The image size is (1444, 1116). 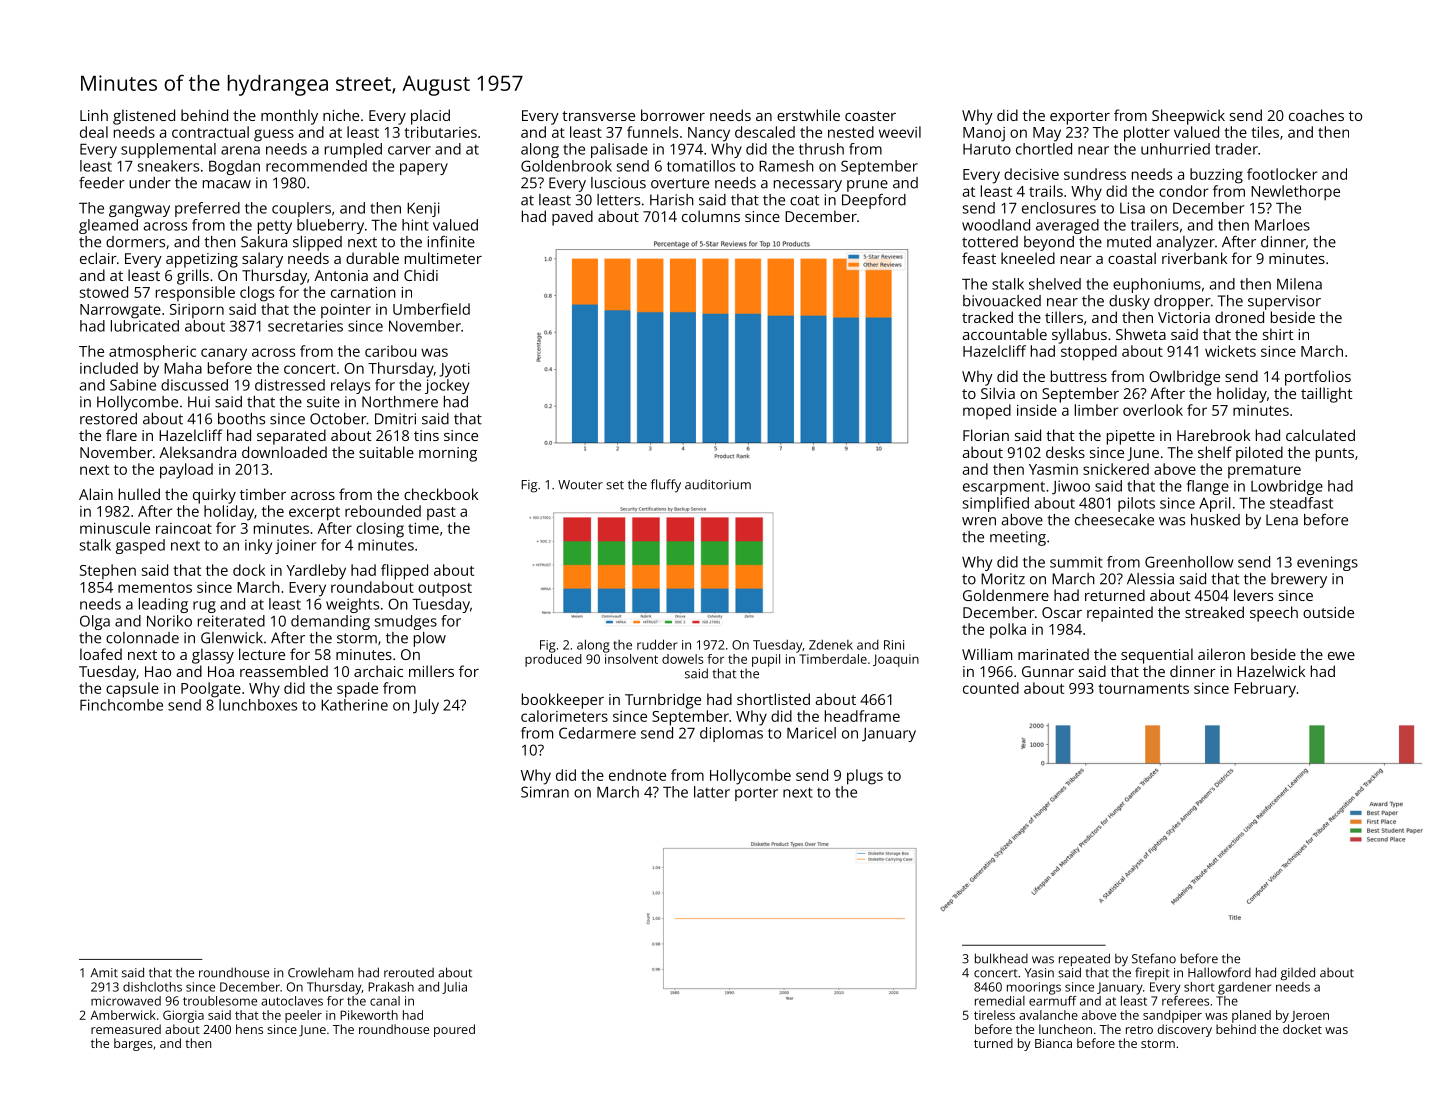 What do you see at coordinates (1188, 117) in the screenshot?
I see `Sheepwick` at bounding box center [1188, 117].
